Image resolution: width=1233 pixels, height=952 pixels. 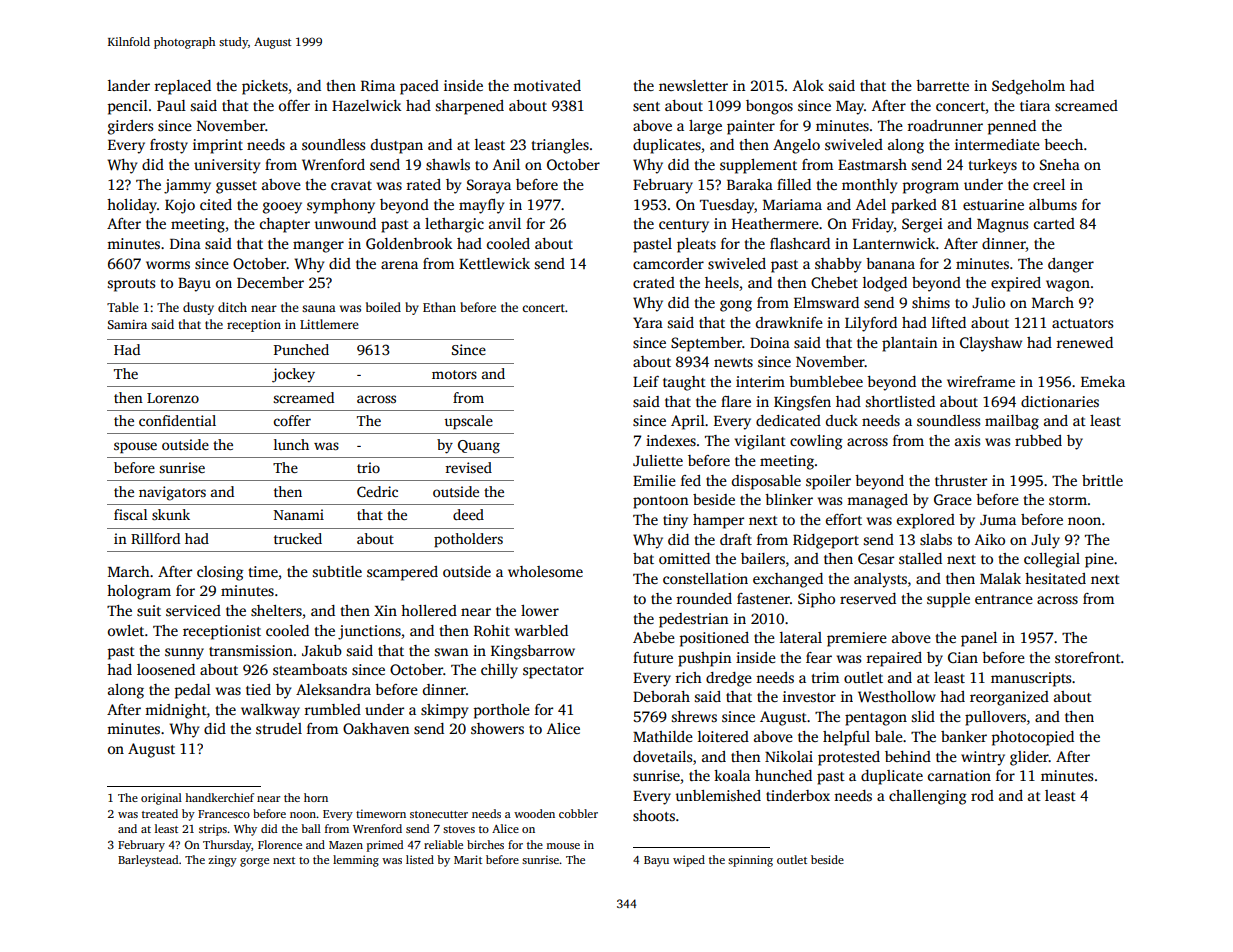 What do you see at coordinates (285, 225) in the image?
I see `chapter` at bounding box center [285, 225].
